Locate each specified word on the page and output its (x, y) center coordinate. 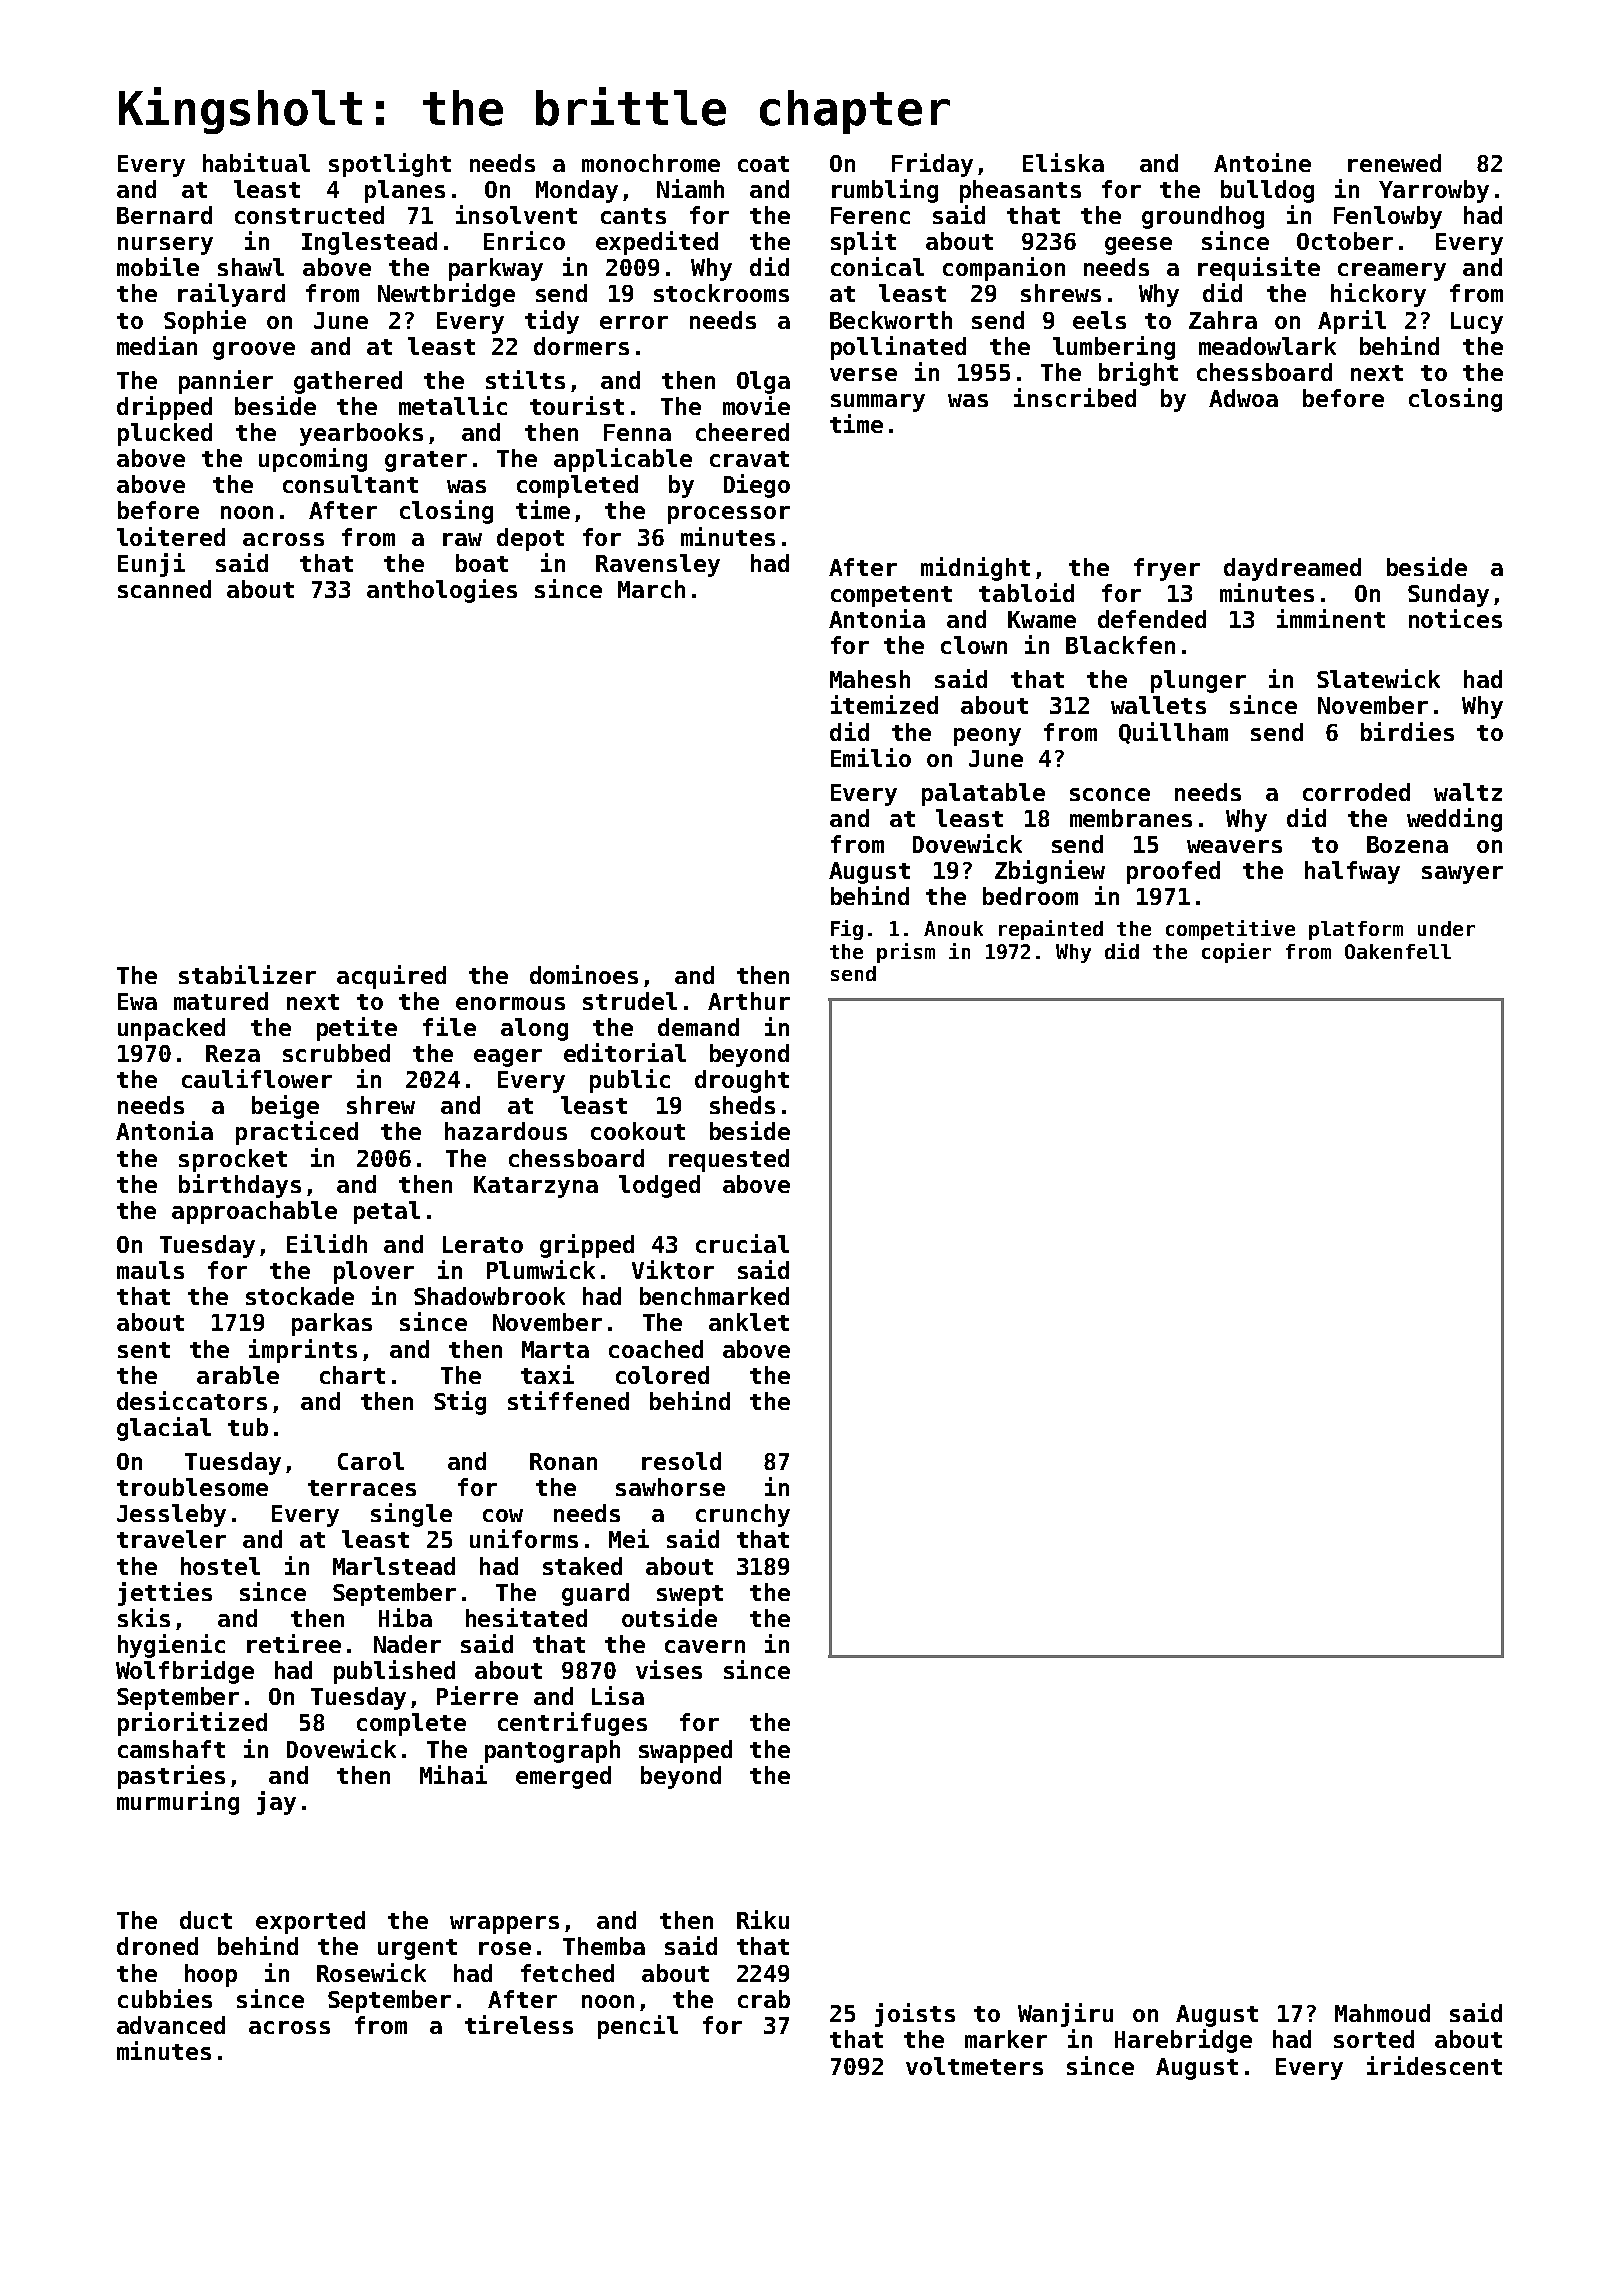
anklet (749, 1322)
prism (906, 953)
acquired (391, 977)
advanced (171, 2025)
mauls (150, 1270)
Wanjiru (1065, 2015)
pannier (226, 382)
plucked (165, 434)
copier (1236, 953)
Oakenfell (1398, 951)
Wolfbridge (185, 1672)
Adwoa (1243, 398)
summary (878, 403)
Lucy (1477, 323)
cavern (705, 1646)
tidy (552, 322)
